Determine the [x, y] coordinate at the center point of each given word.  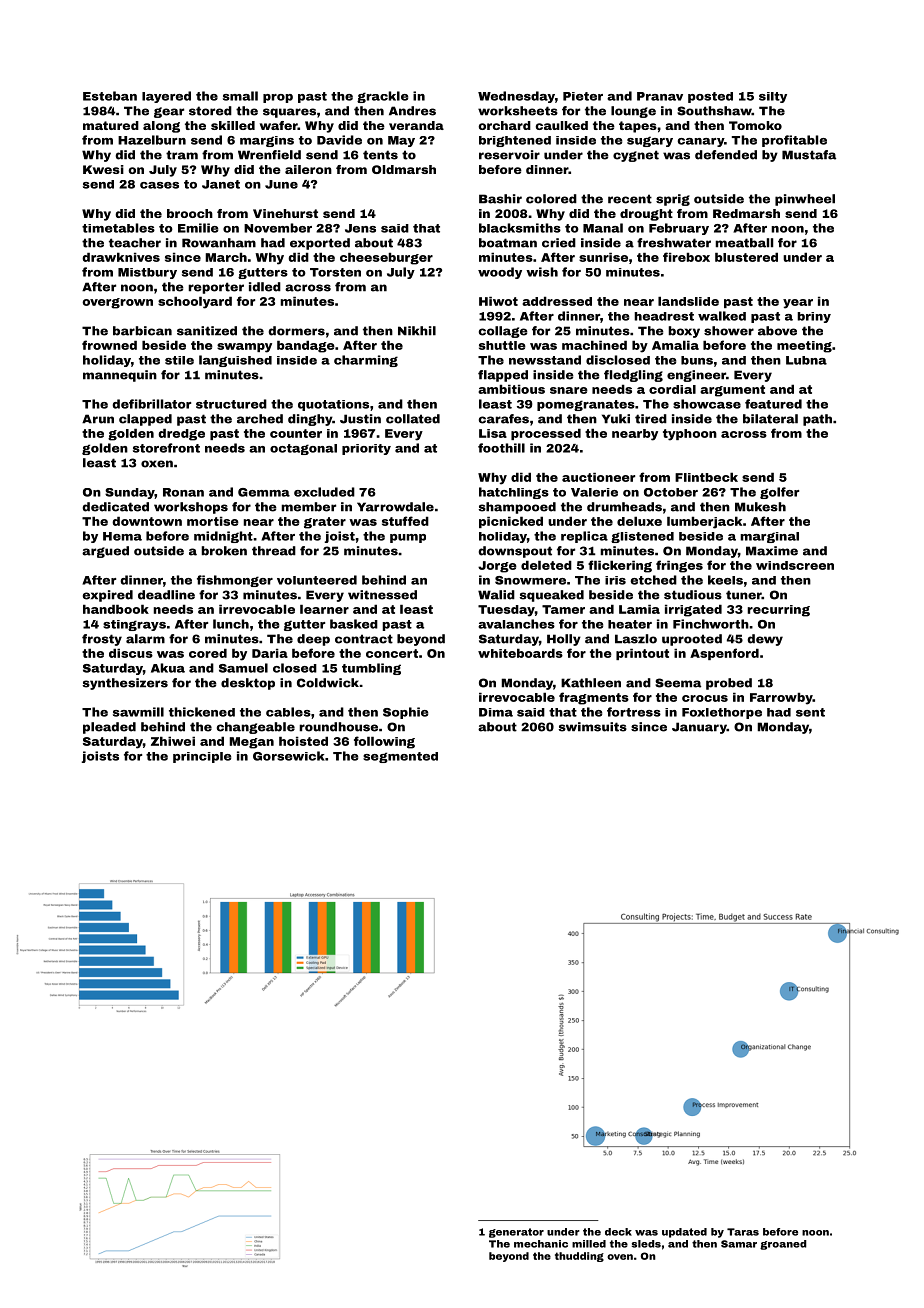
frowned [109, 345]
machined [594, 345]
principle [202, 757]
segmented [400, 757]
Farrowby [781, 698]
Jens [360, 228]
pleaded [109, 728]
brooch [190, 213]
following [384, 742]
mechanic [541, 1244]
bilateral [770, 419]
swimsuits [593, 727]
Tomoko [755, 125]
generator [516, 1233]
